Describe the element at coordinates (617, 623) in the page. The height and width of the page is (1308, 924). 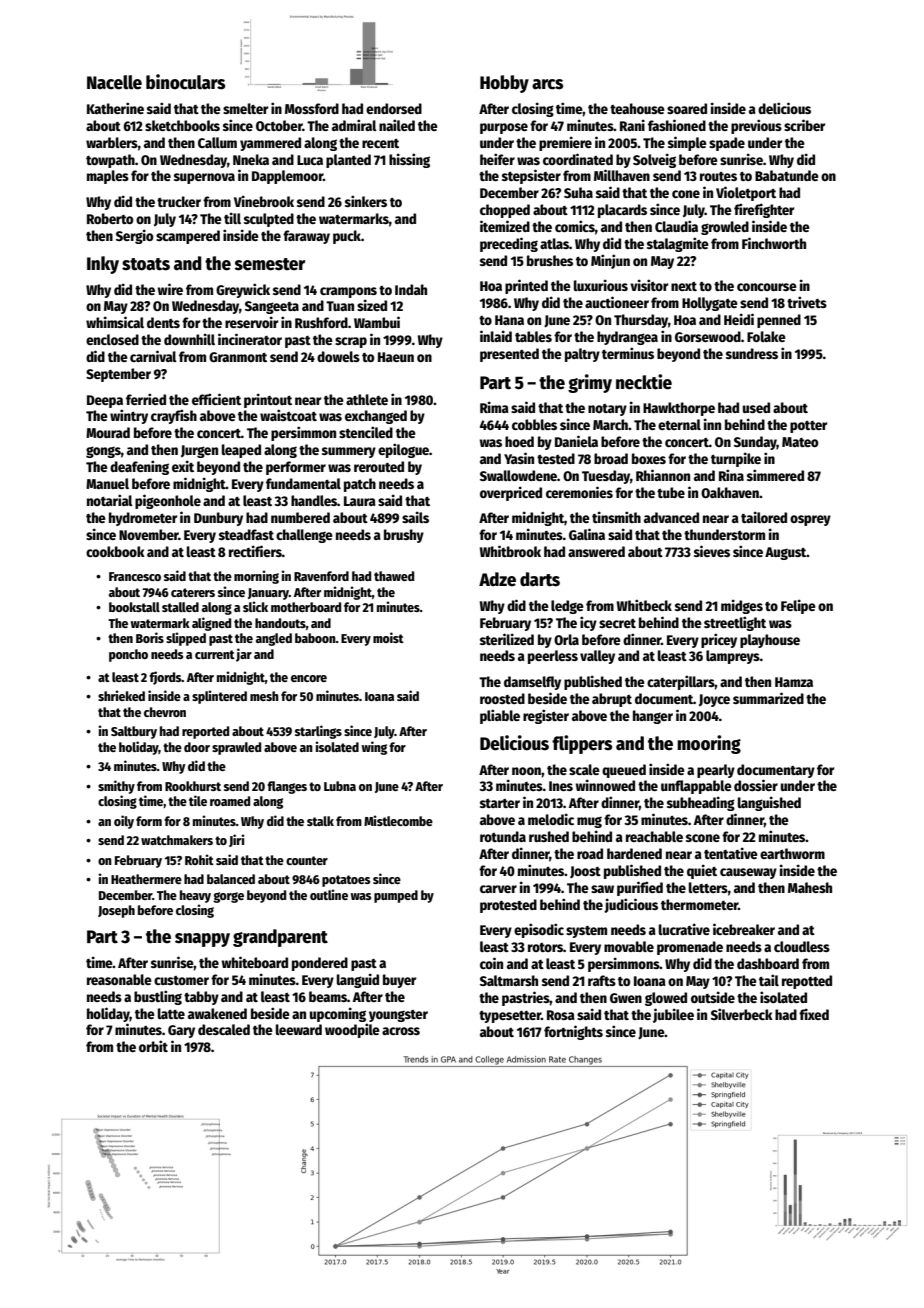
I see `secret` at that location.
